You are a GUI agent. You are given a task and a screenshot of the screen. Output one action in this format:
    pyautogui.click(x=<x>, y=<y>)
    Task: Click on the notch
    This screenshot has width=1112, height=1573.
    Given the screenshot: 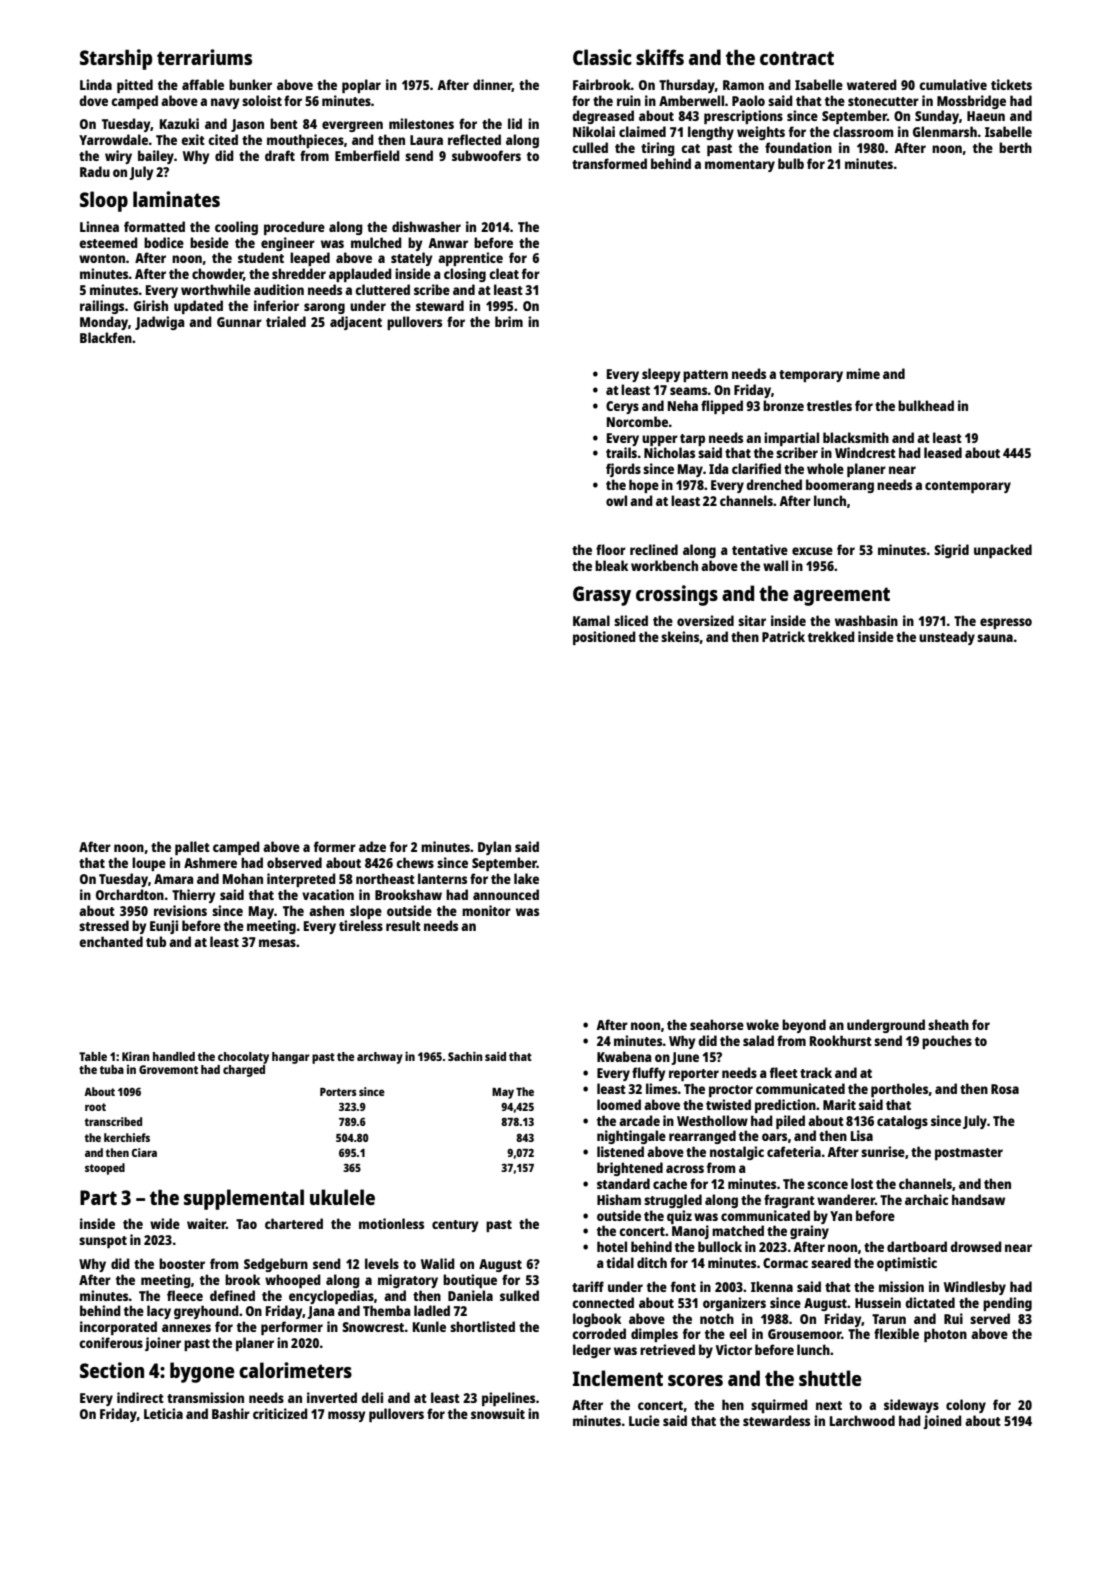 What is the action you would take?
    pyautogui.click(x=717, y=1318)
